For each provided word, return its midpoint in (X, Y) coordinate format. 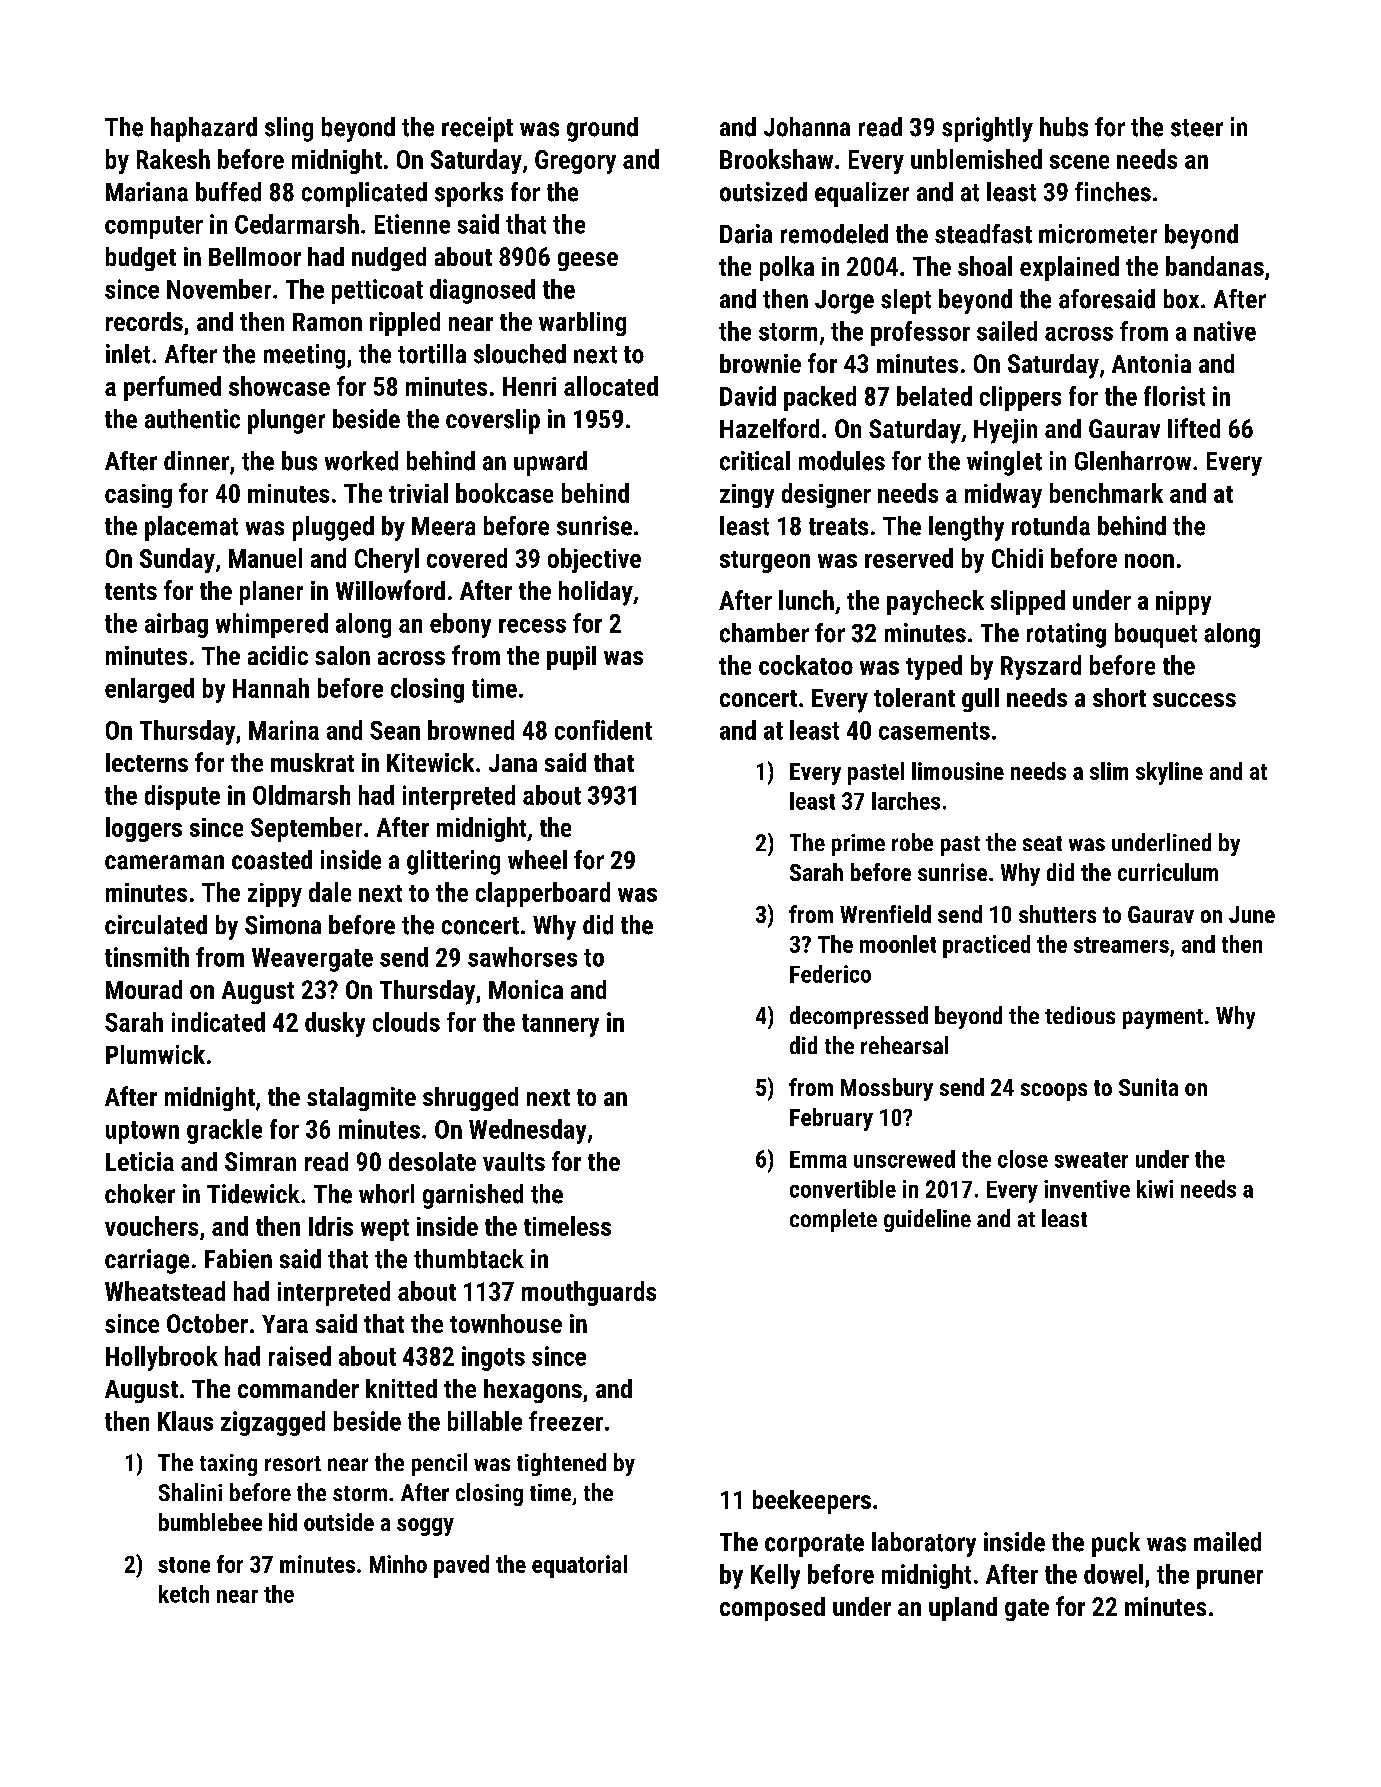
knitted (401, 1388)
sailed (1007, 331)
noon (1149, 561)
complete (833, 1220)
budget (141, 259)
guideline (927, 1220)
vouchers (151, 1226)
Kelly (775, 1576)
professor (920, 333)
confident (603, 730)
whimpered (272, 625)
